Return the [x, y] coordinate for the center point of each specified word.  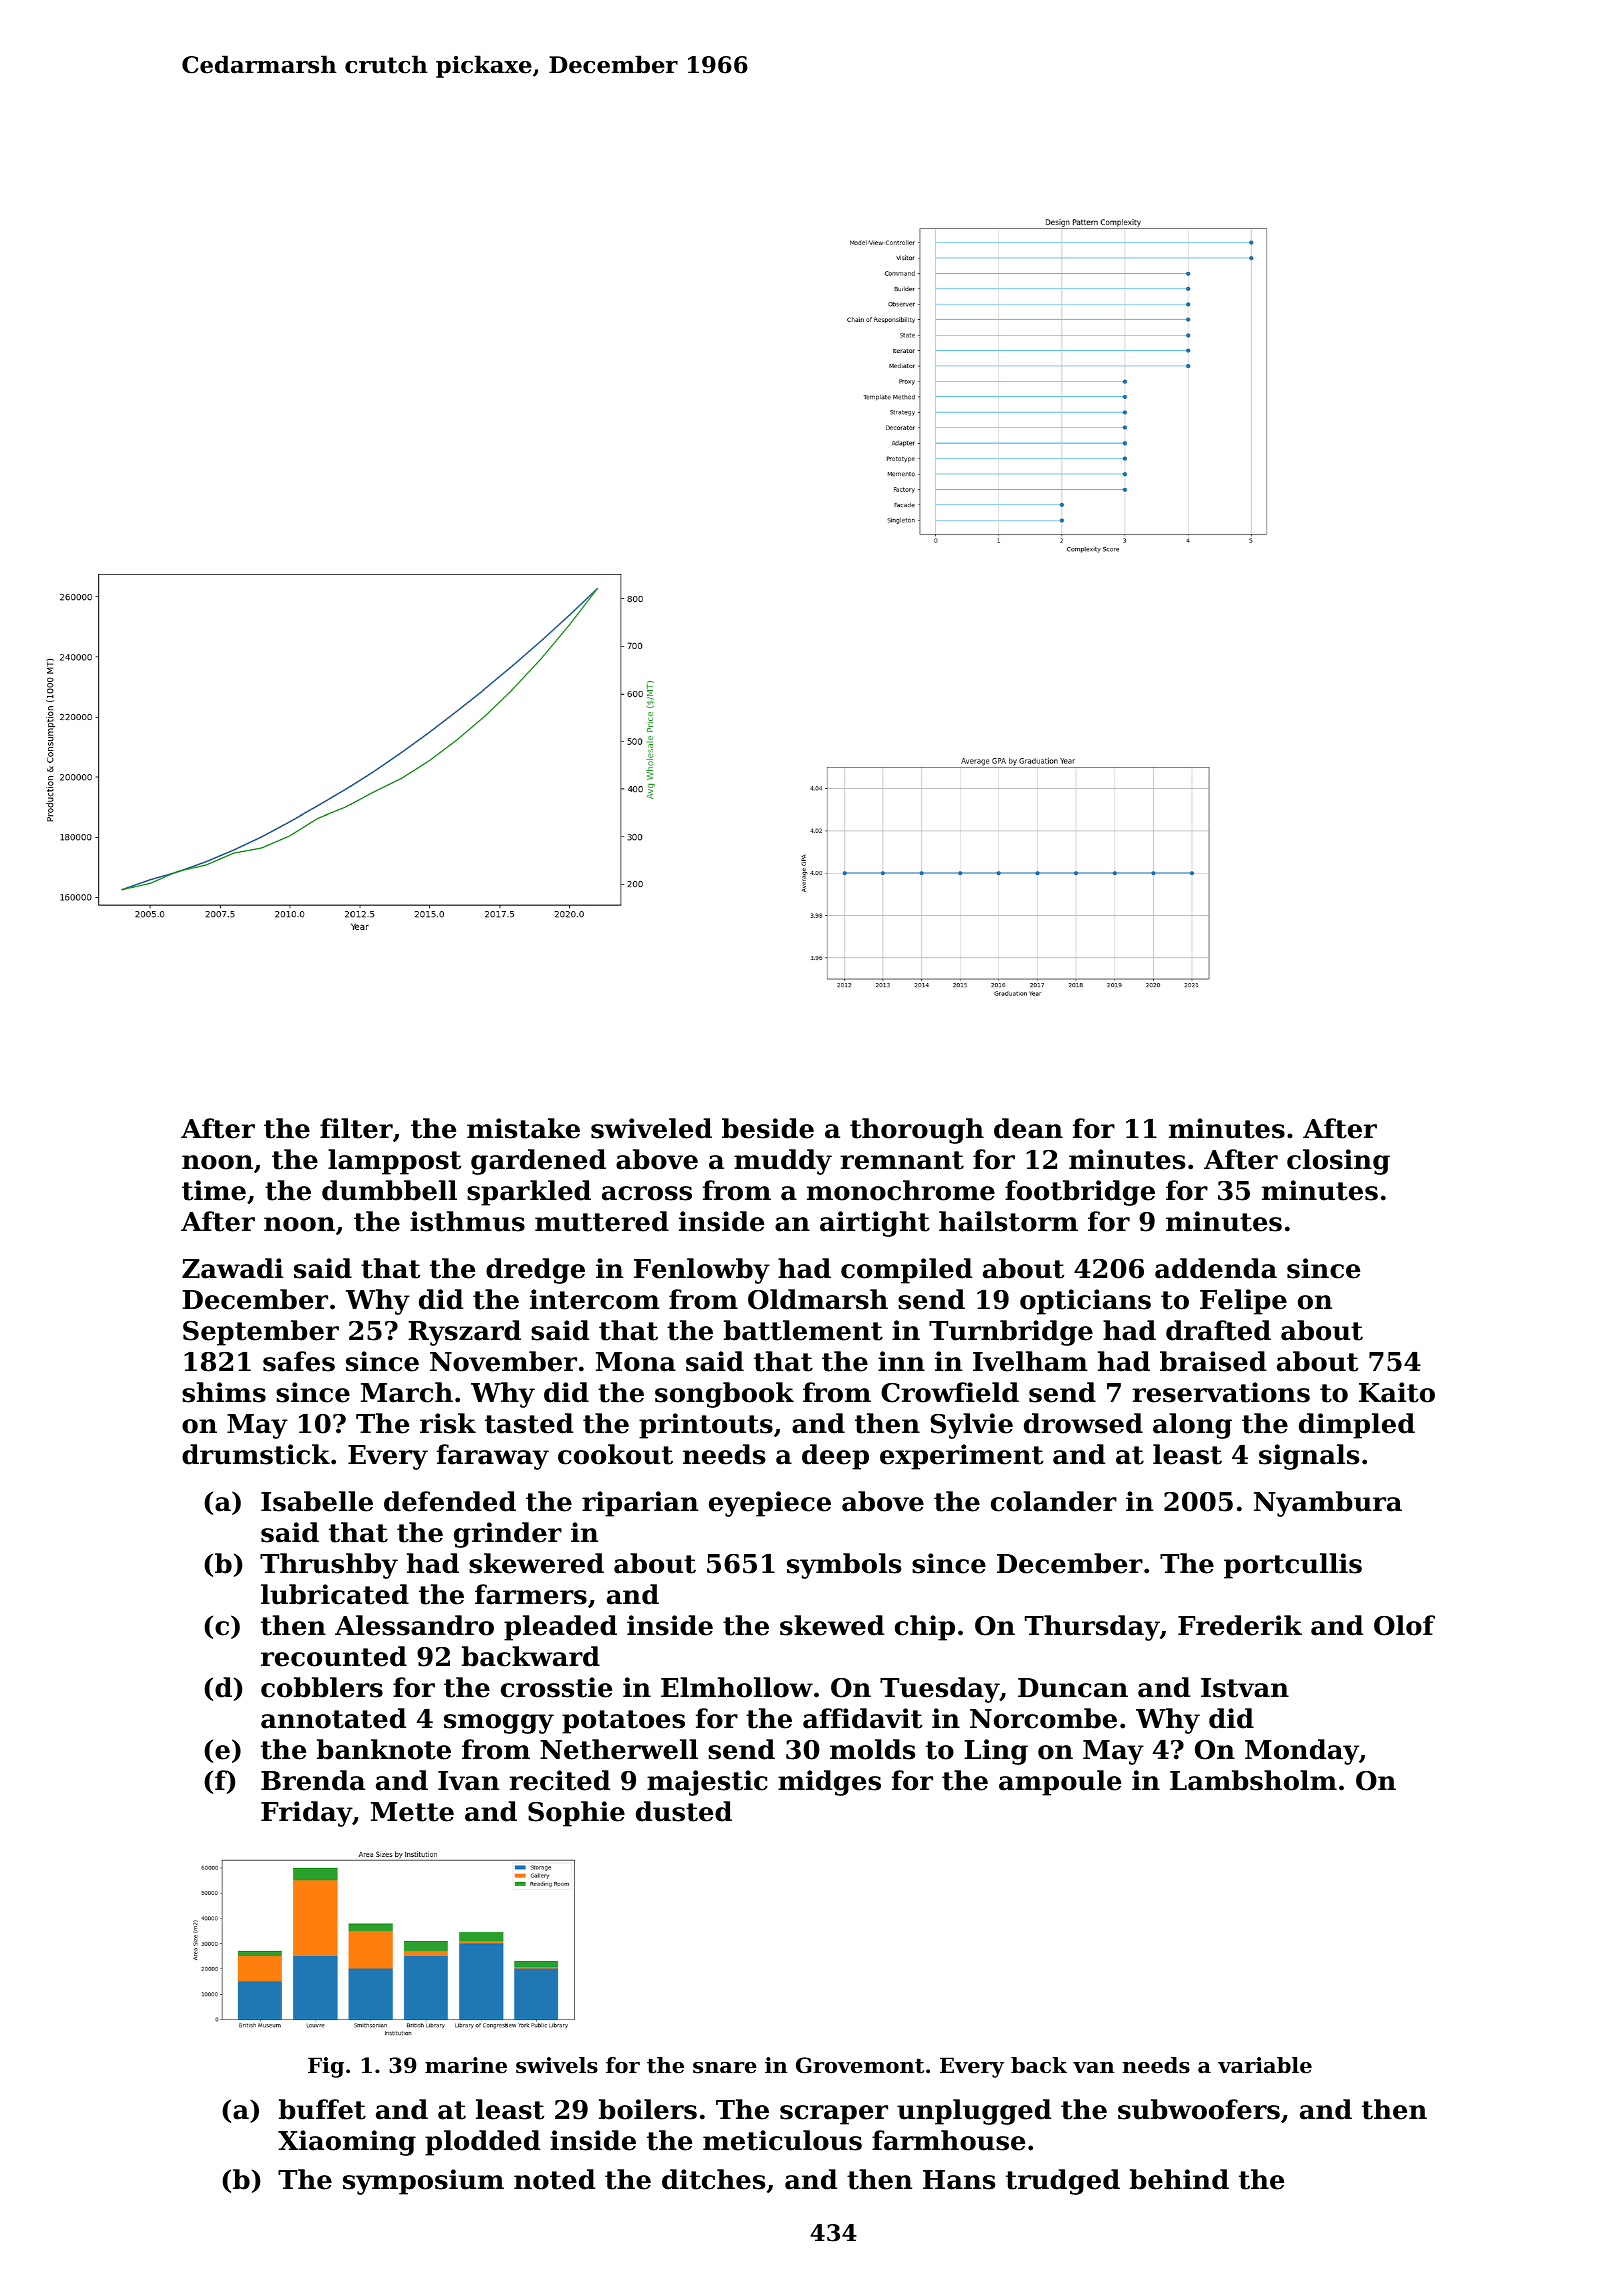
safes [299, 1361]
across [647, 1193]
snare [725, 2068]
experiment [961, 1457]
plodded [482, 2143]
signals [1309, 1457]
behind [1179, 2179]
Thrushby [329, 1566]
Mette [412, 1812]
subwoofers [1199, 2109]
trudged [1063, 2182]
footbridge [1080, 1193]
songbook [724, 1395]
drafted [1218, 1330]
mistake [523, 1128]
